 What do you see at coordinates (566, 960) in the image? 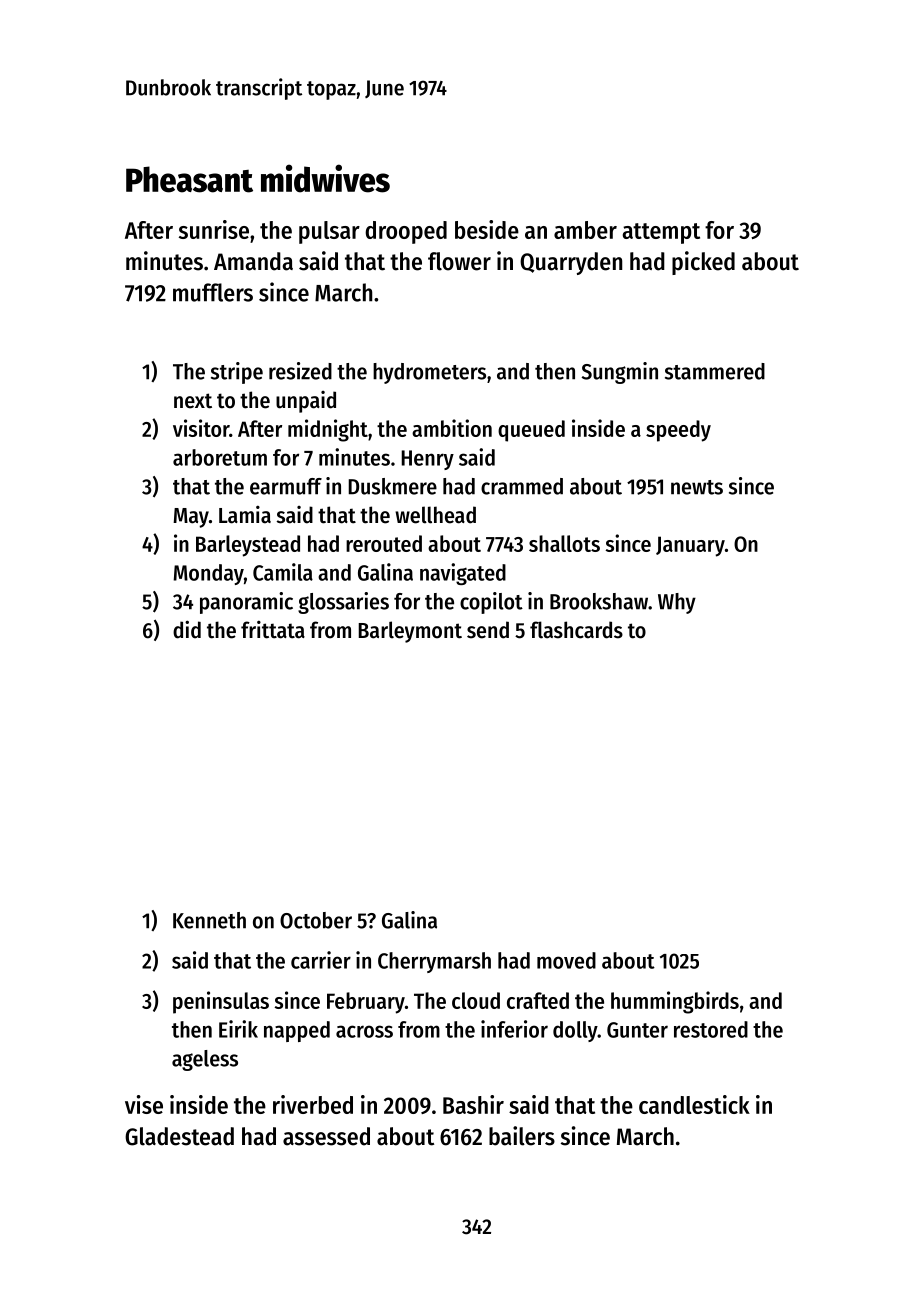
I see `moved` at bounding box center [566, 960].
